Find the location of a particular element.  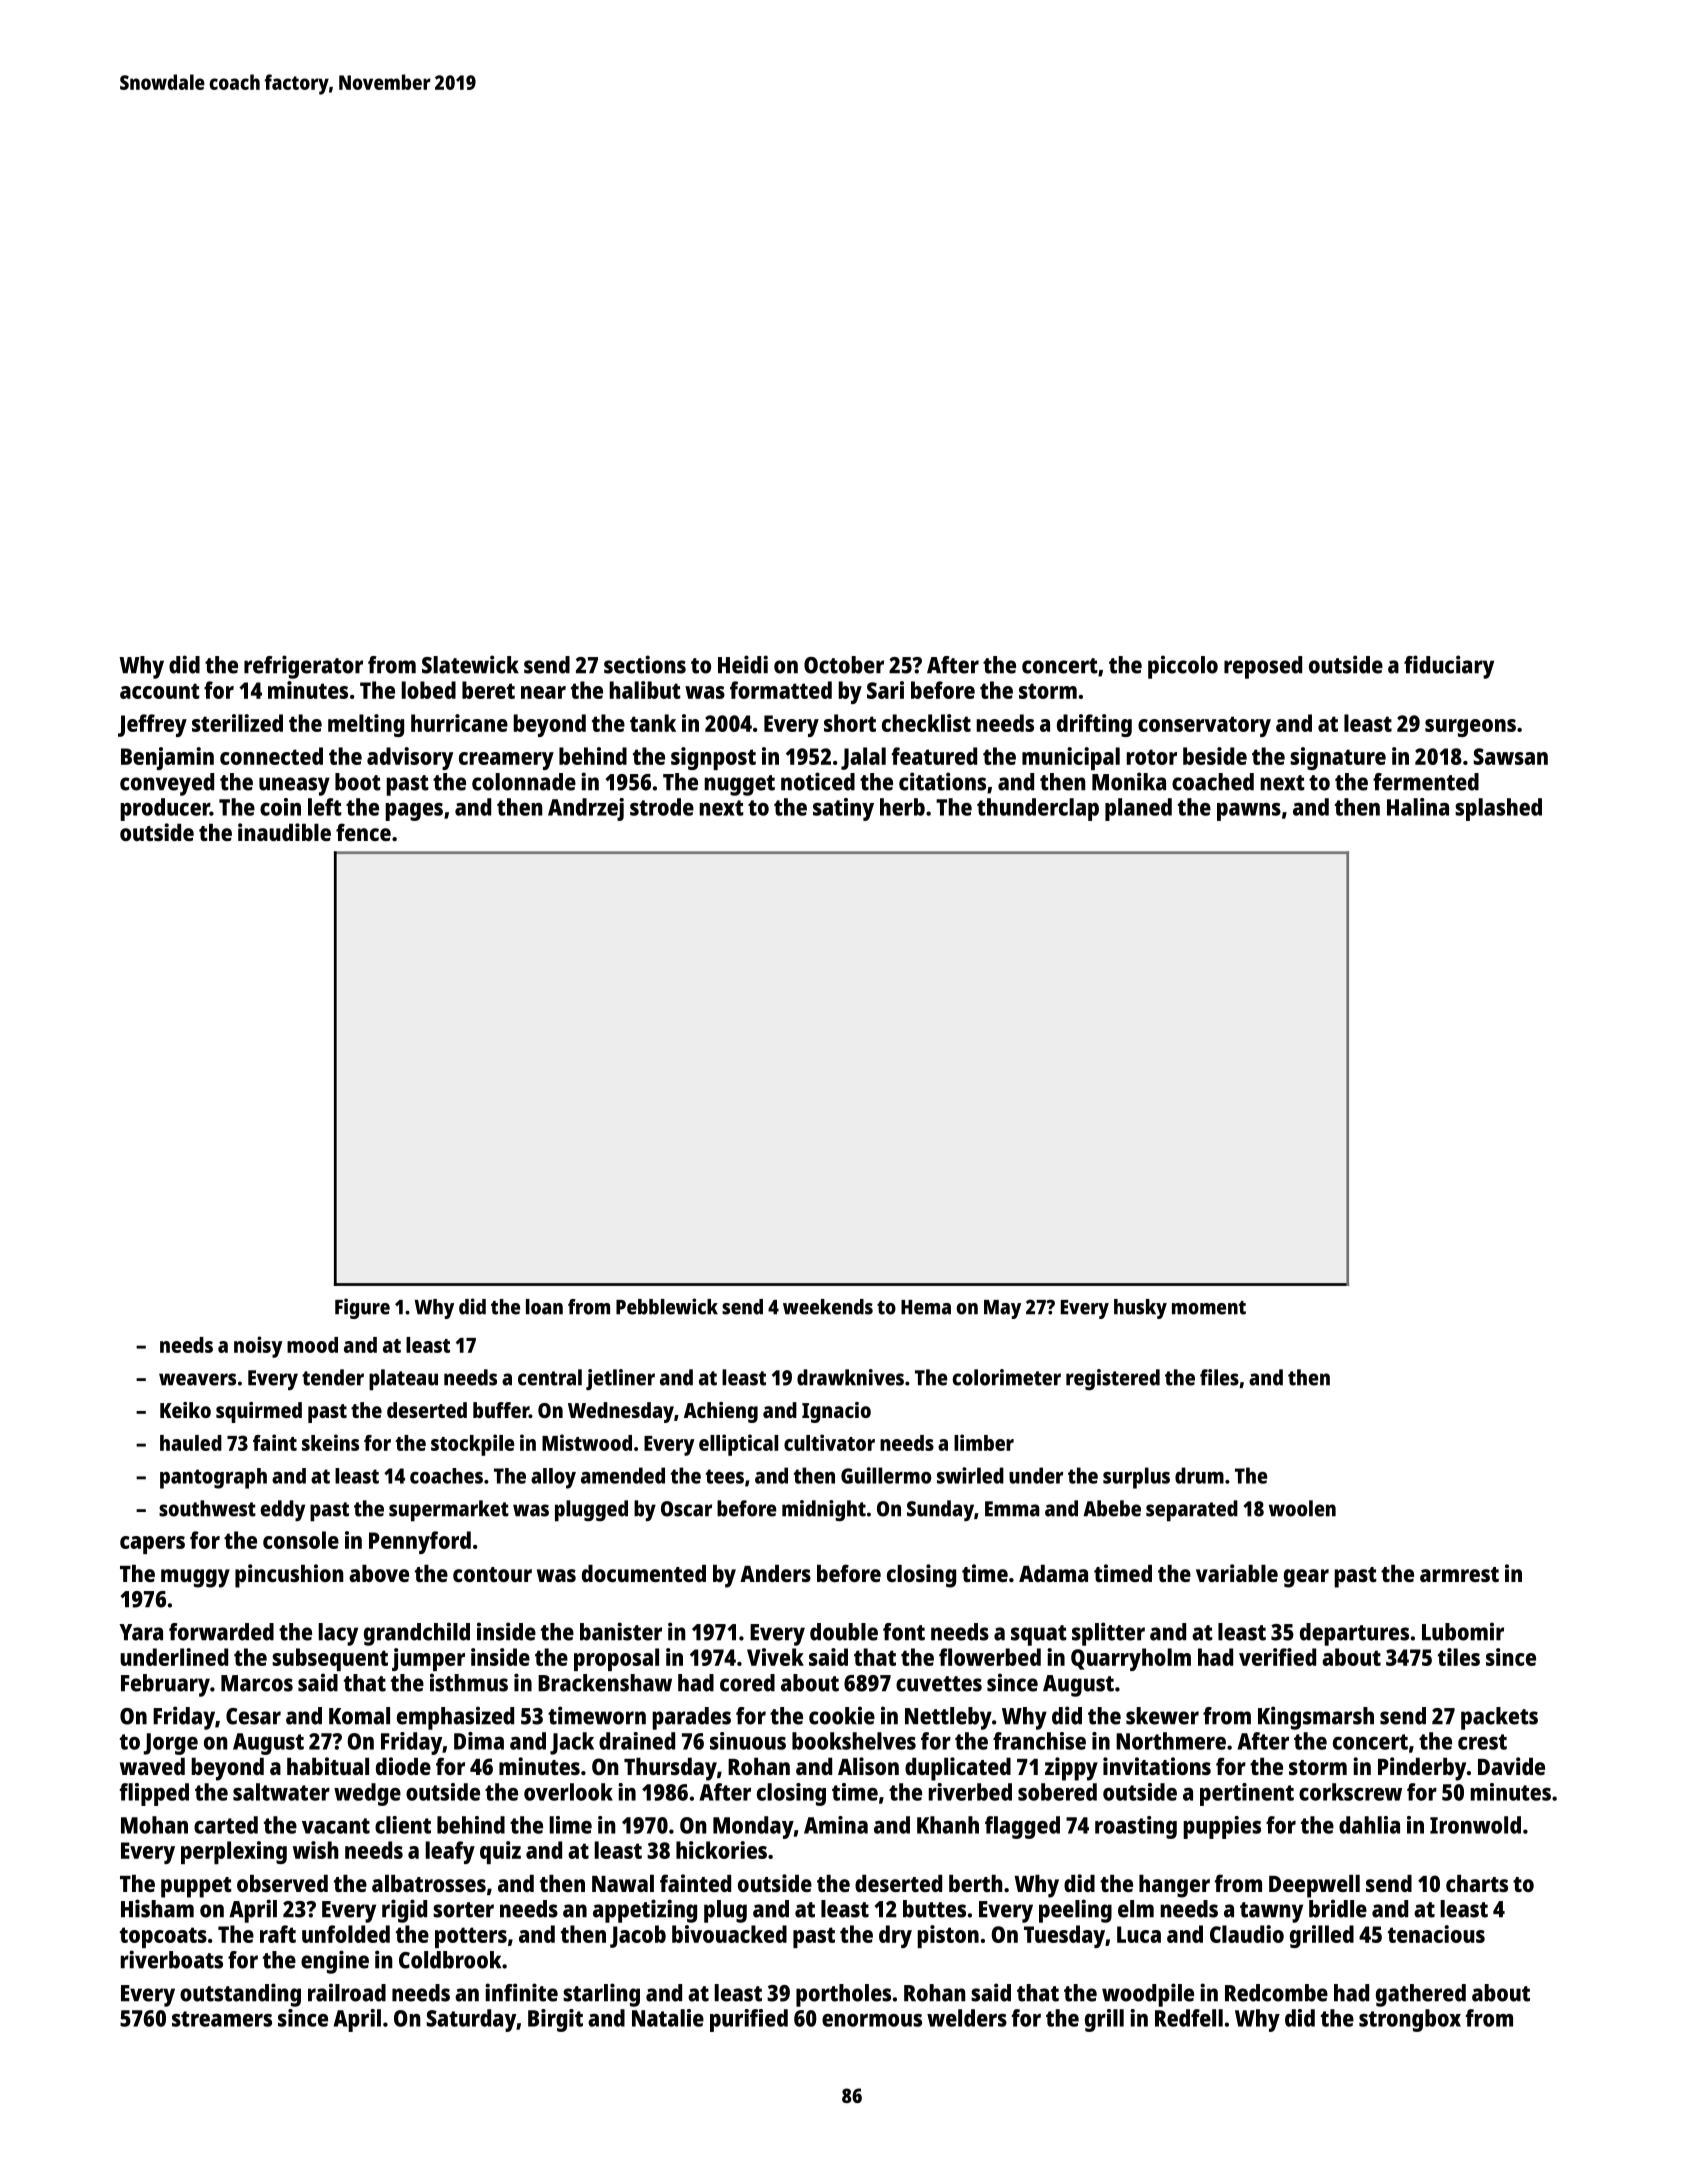

armrest is located at coordinates (1459, 1574).
